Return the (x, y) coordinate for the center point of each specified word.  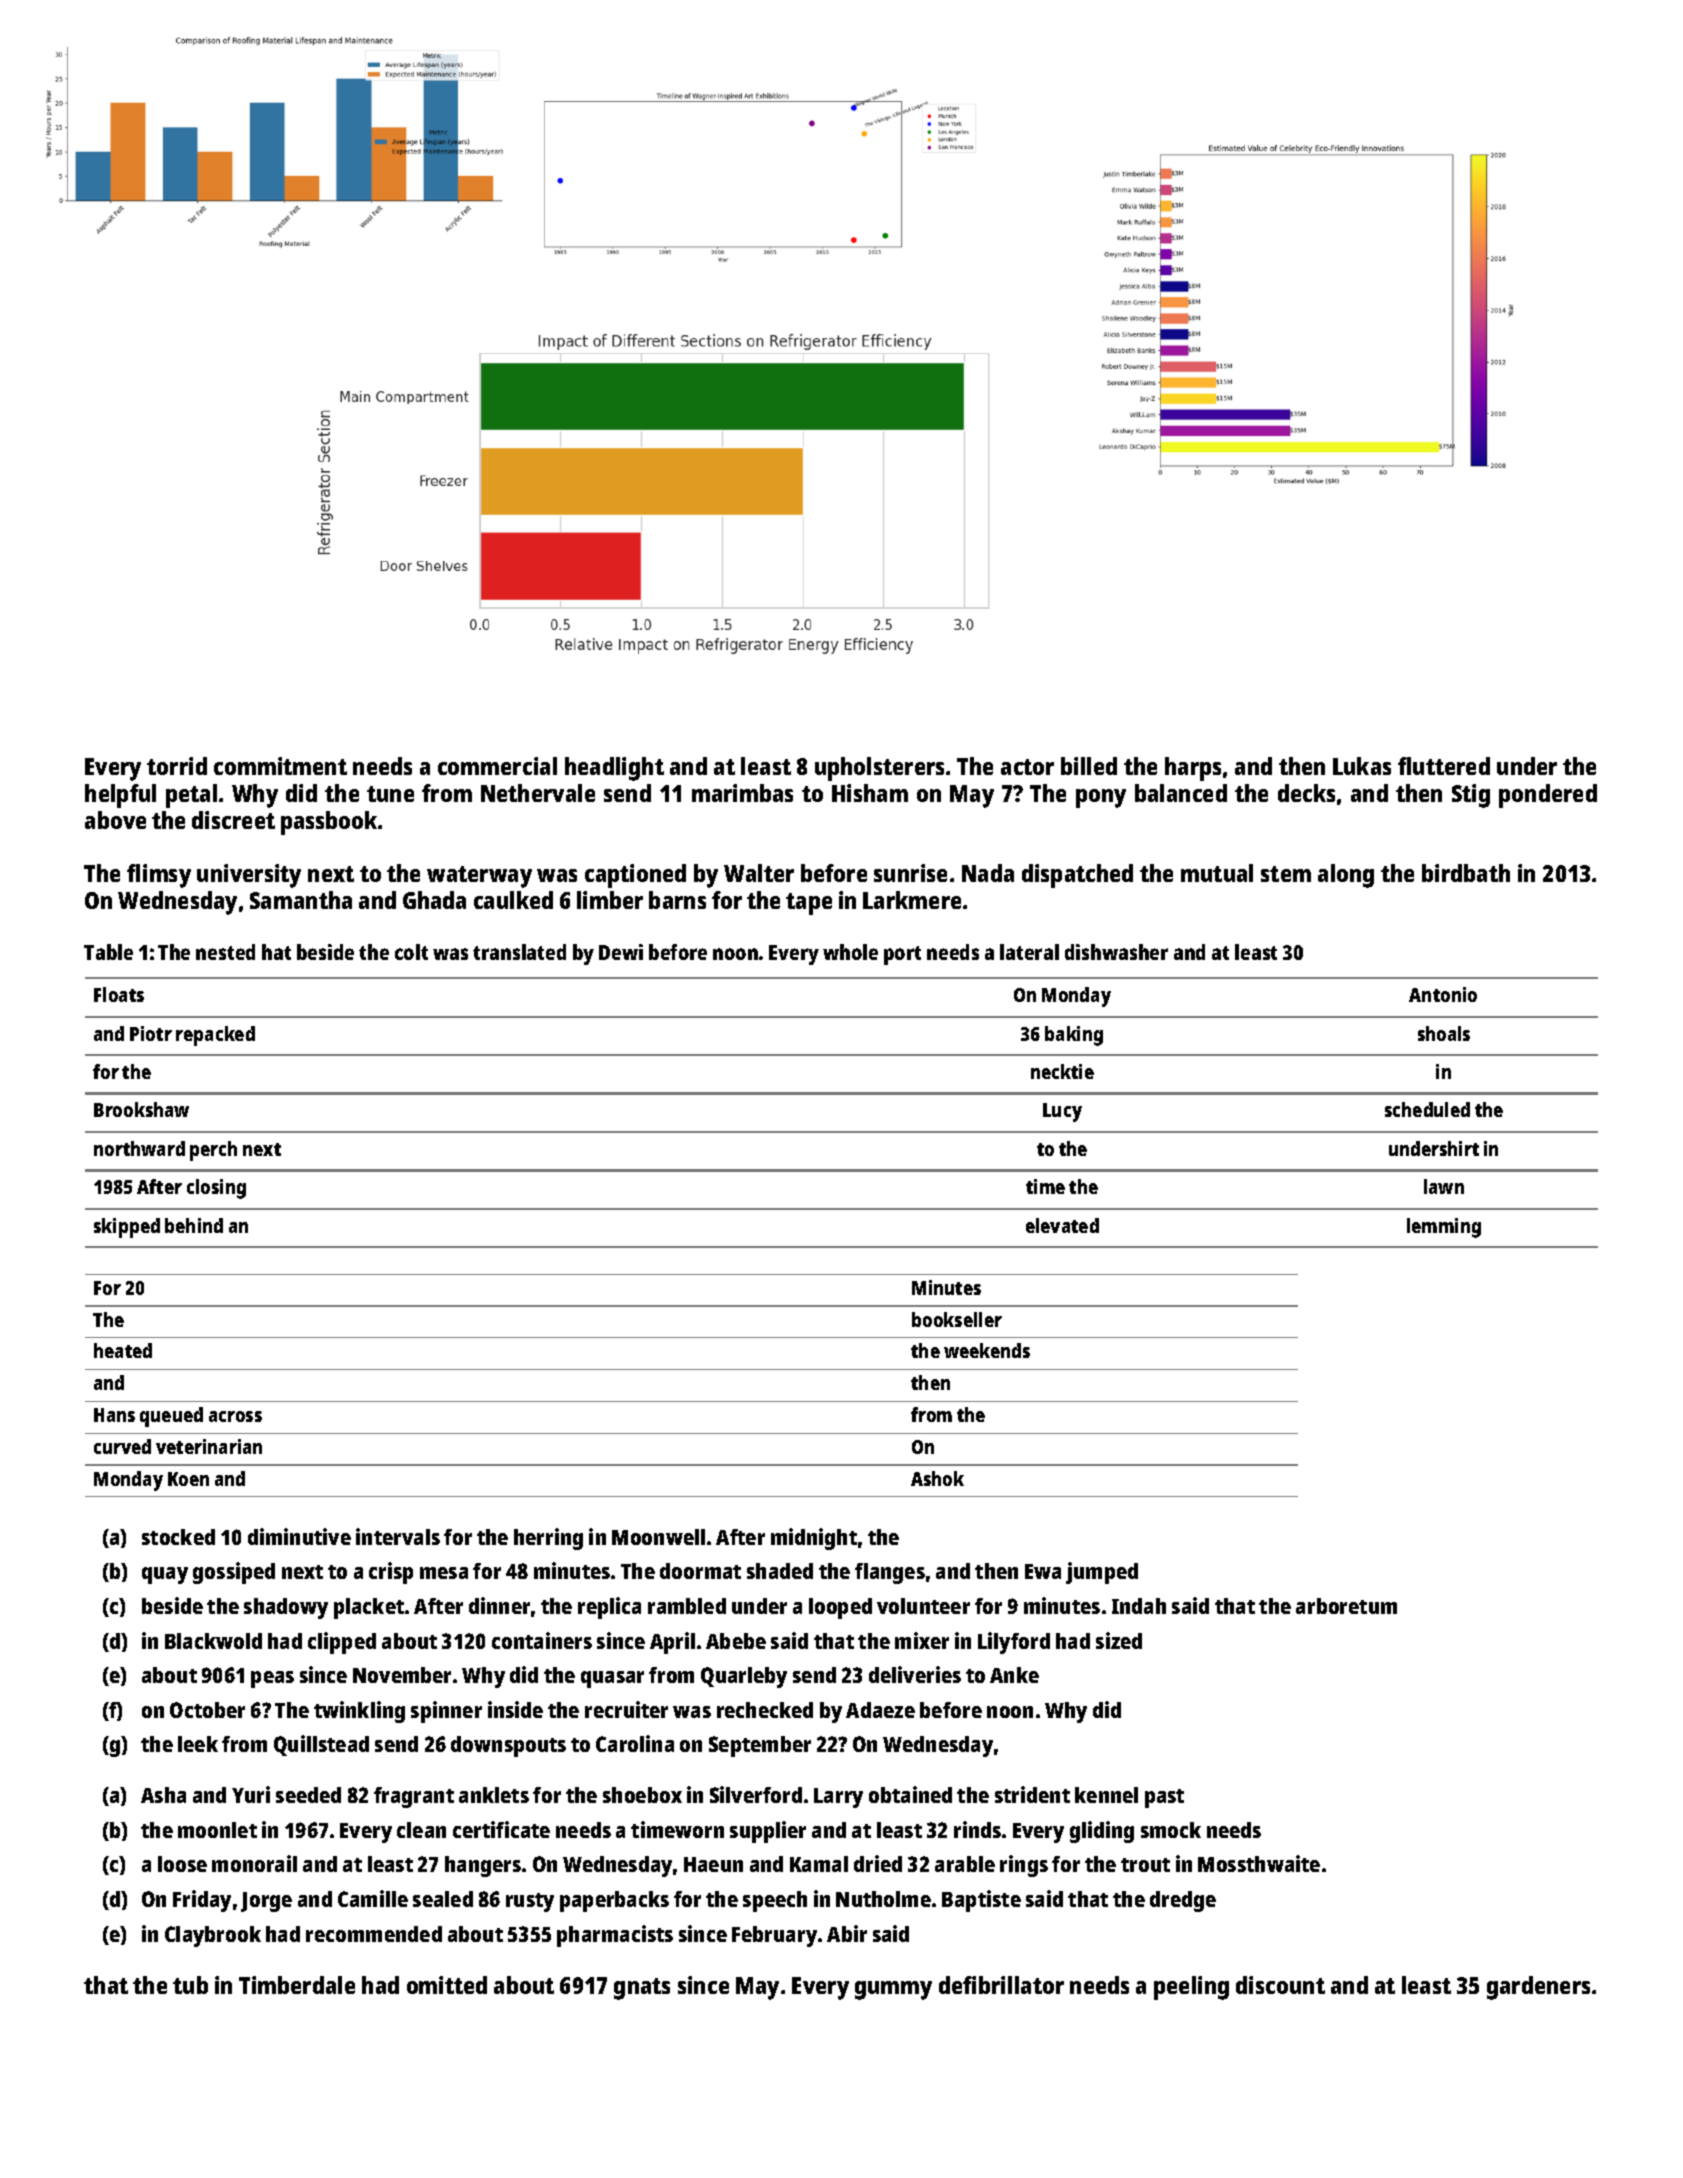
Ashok (937, 1478)
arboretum (1346, 1606)
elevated (1062, 1225)
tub (190, 1985)
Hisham (870, 793)
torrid (177, 766)
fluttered (1444, 766)
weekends (987, 1350)
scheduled (1427, 1109)
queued (171, 1417)
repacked (215, 1036)
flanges (890, 1573)
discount (1280, 1985)
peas (272, 1679)
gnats (642, 1989)
